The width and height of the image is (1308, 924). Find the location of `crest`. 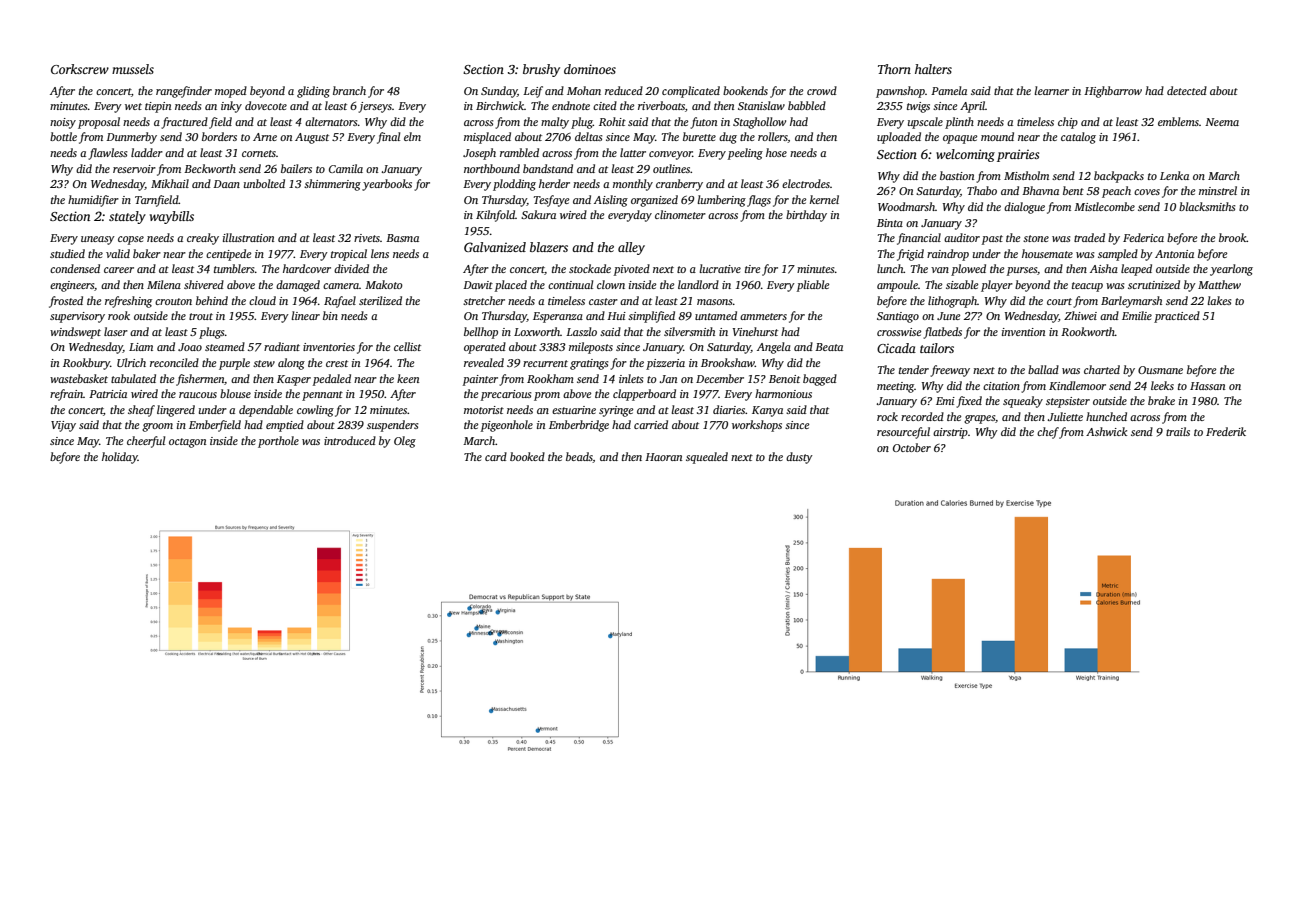

crest is located at coordinates (337, 363).
